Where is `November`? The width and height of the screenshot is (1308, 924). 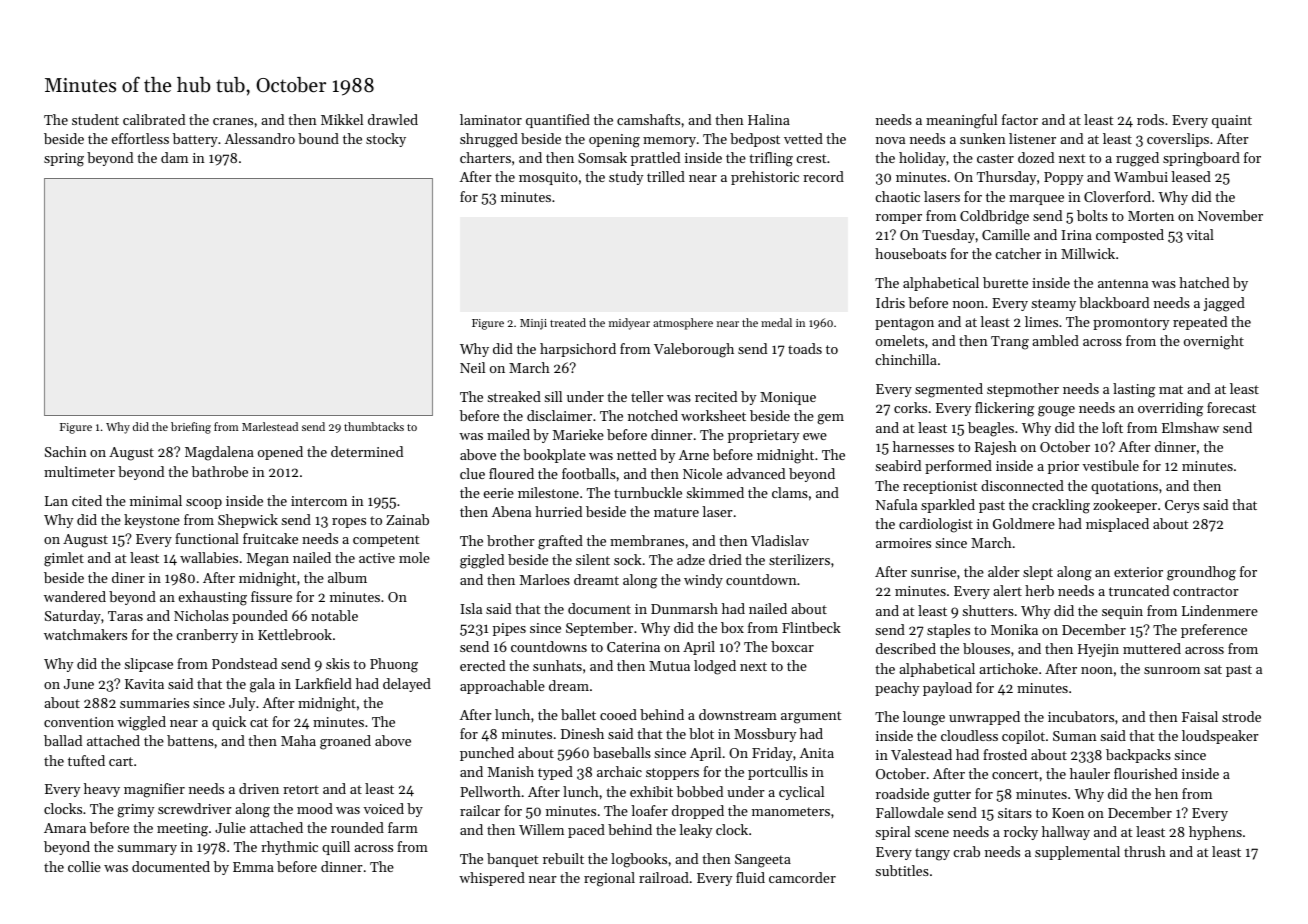 November is located at coordinates (1230, 215).
